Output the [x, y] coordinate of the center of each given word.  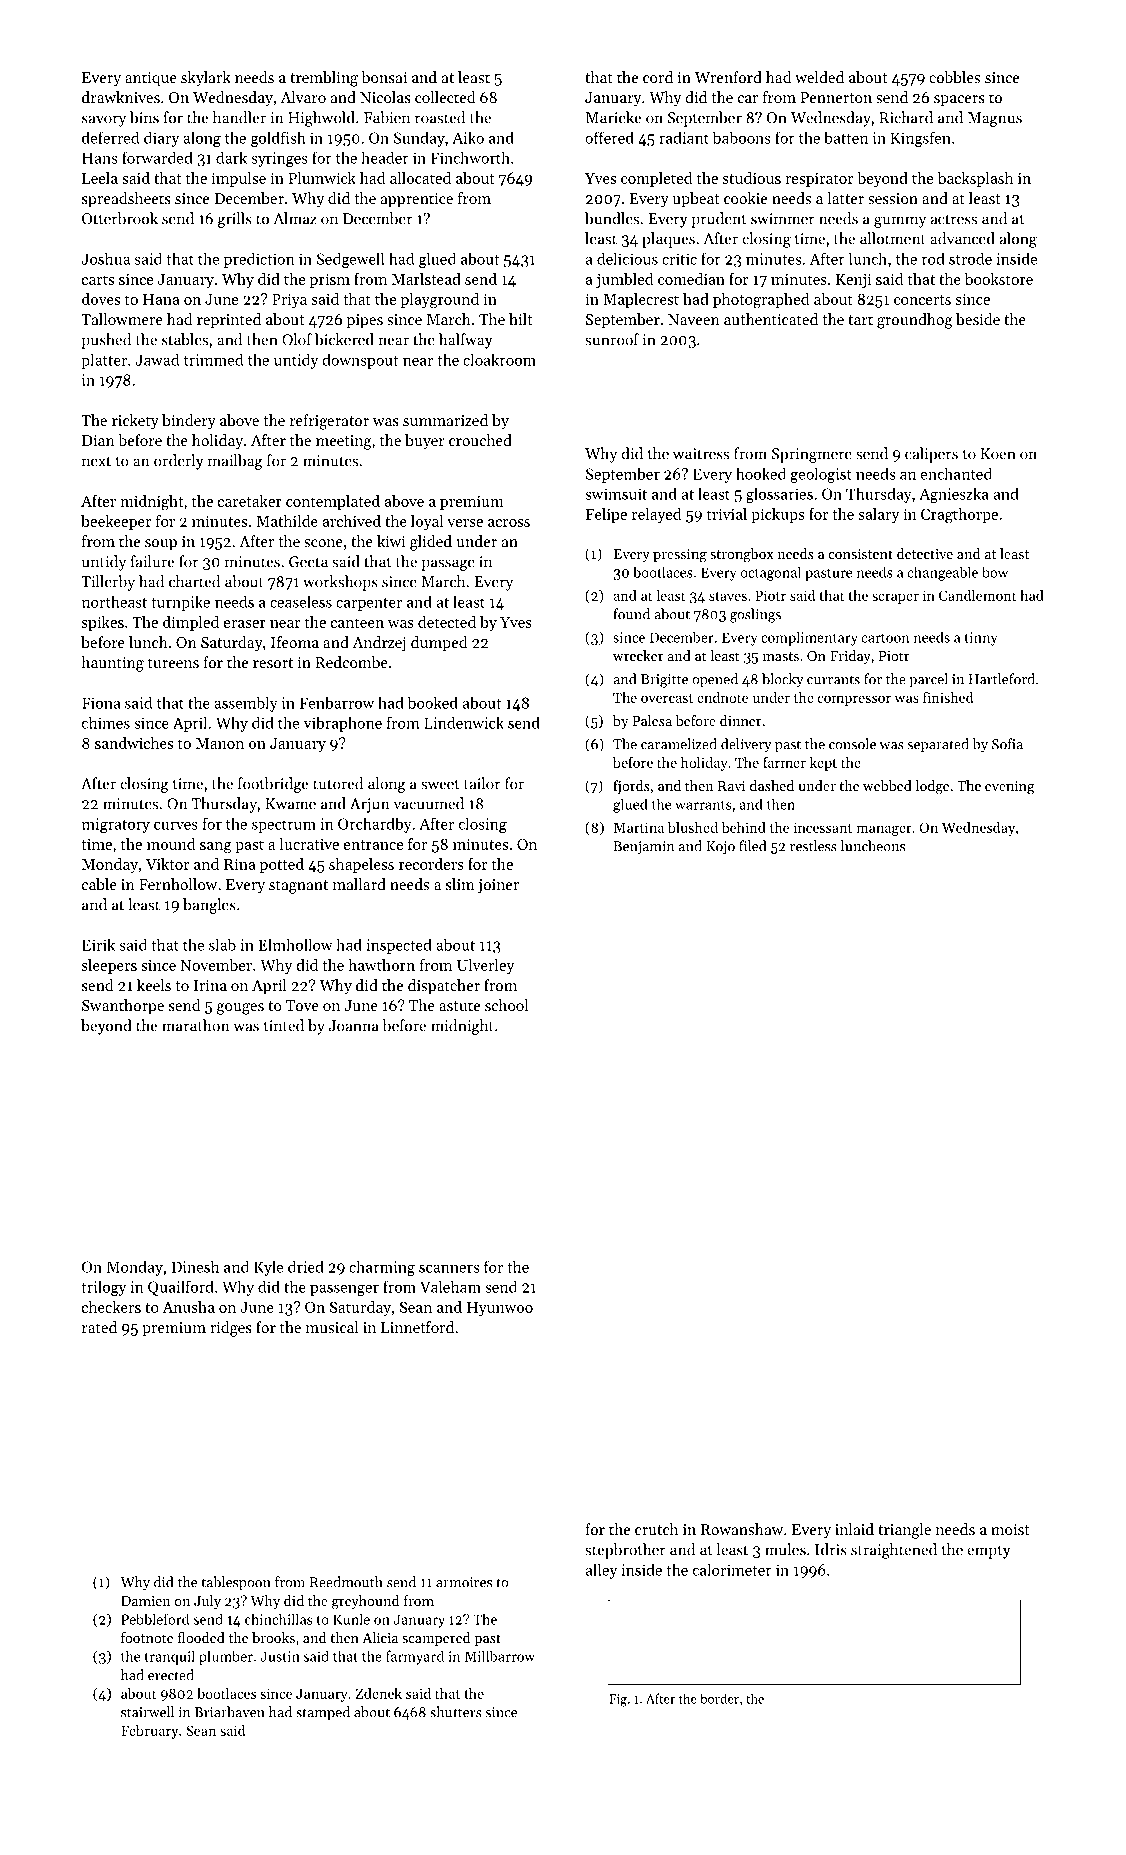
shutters [456, 1712]
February [149, 1732]
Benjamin [643, 848]
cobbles [954, 77]
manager [884, 830]
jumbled [624, 280]
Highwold [321, 119]
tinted [284, 1025]
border [719, 1698]
